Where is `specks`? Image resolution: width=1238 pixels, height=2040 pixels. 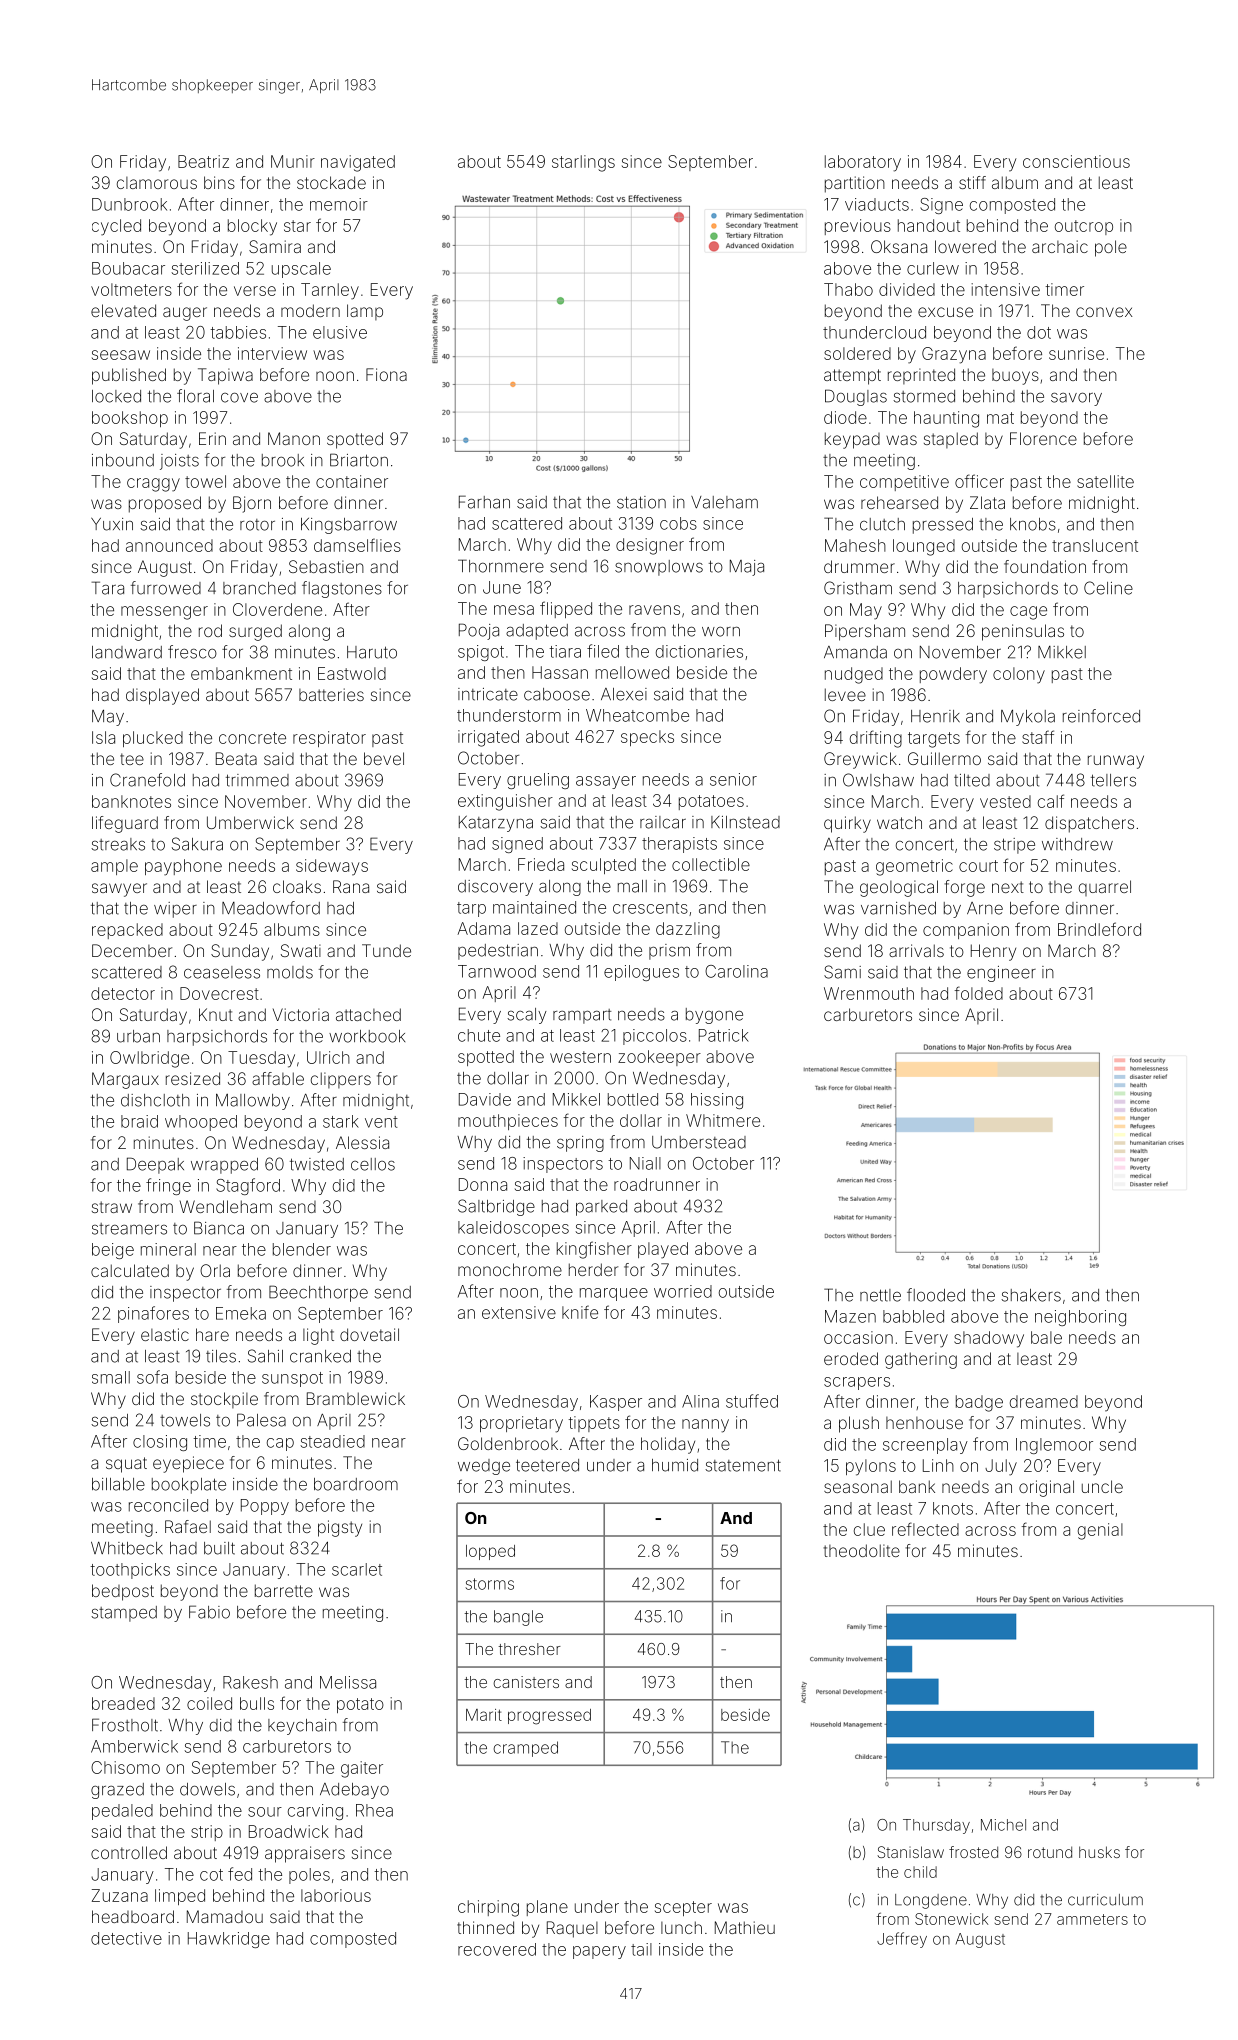 specks is located at coordinates (647, 738).
